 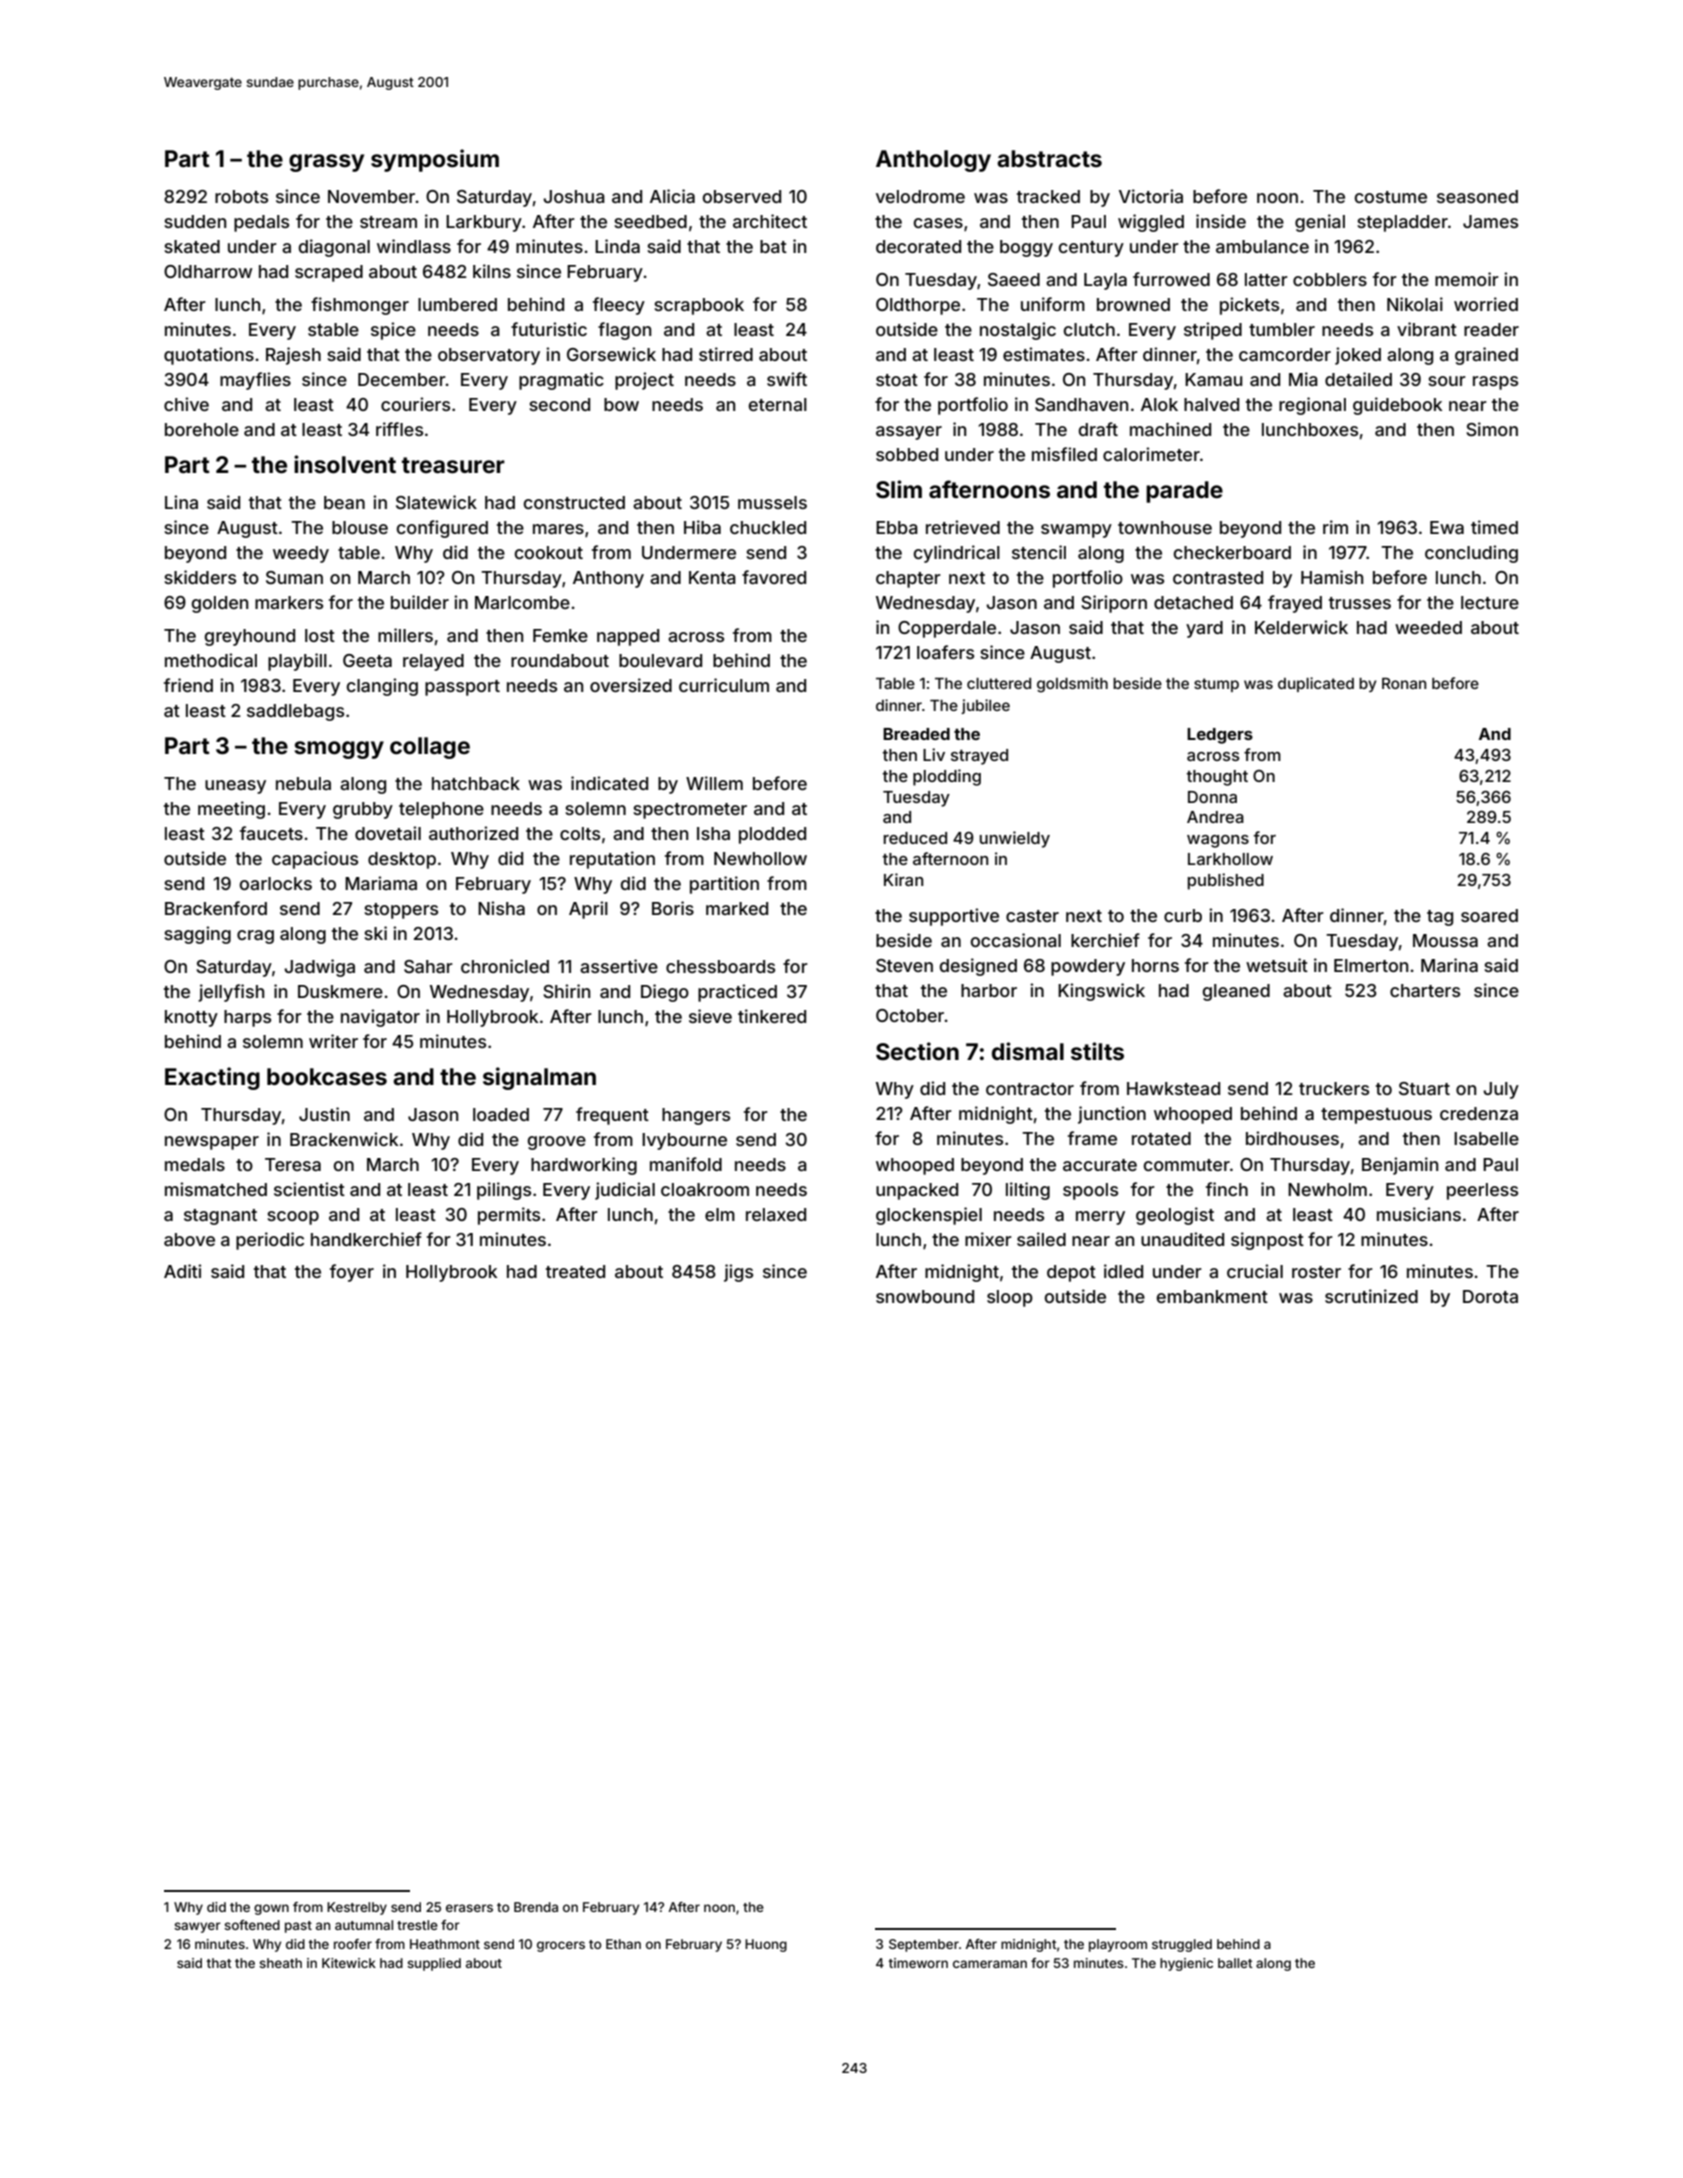 What do you see at coordinates (738, 1273) in the screenshot?
I see `jigs` at bounding box center [738, 1273].
